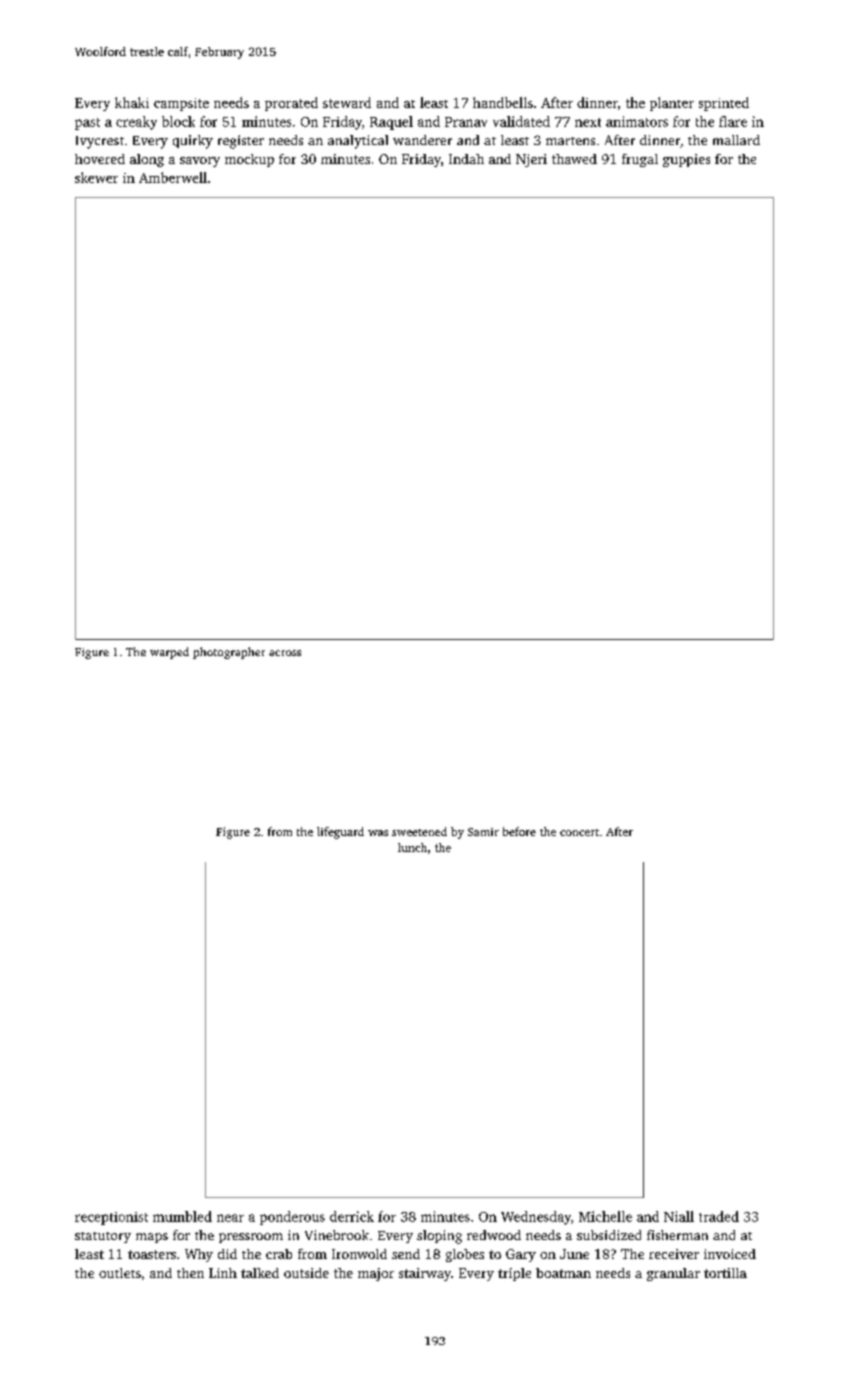 This page has height=1400, width=849. Describe the element at coordinates (132, 102) in the page. I see `khaki` at that location.
